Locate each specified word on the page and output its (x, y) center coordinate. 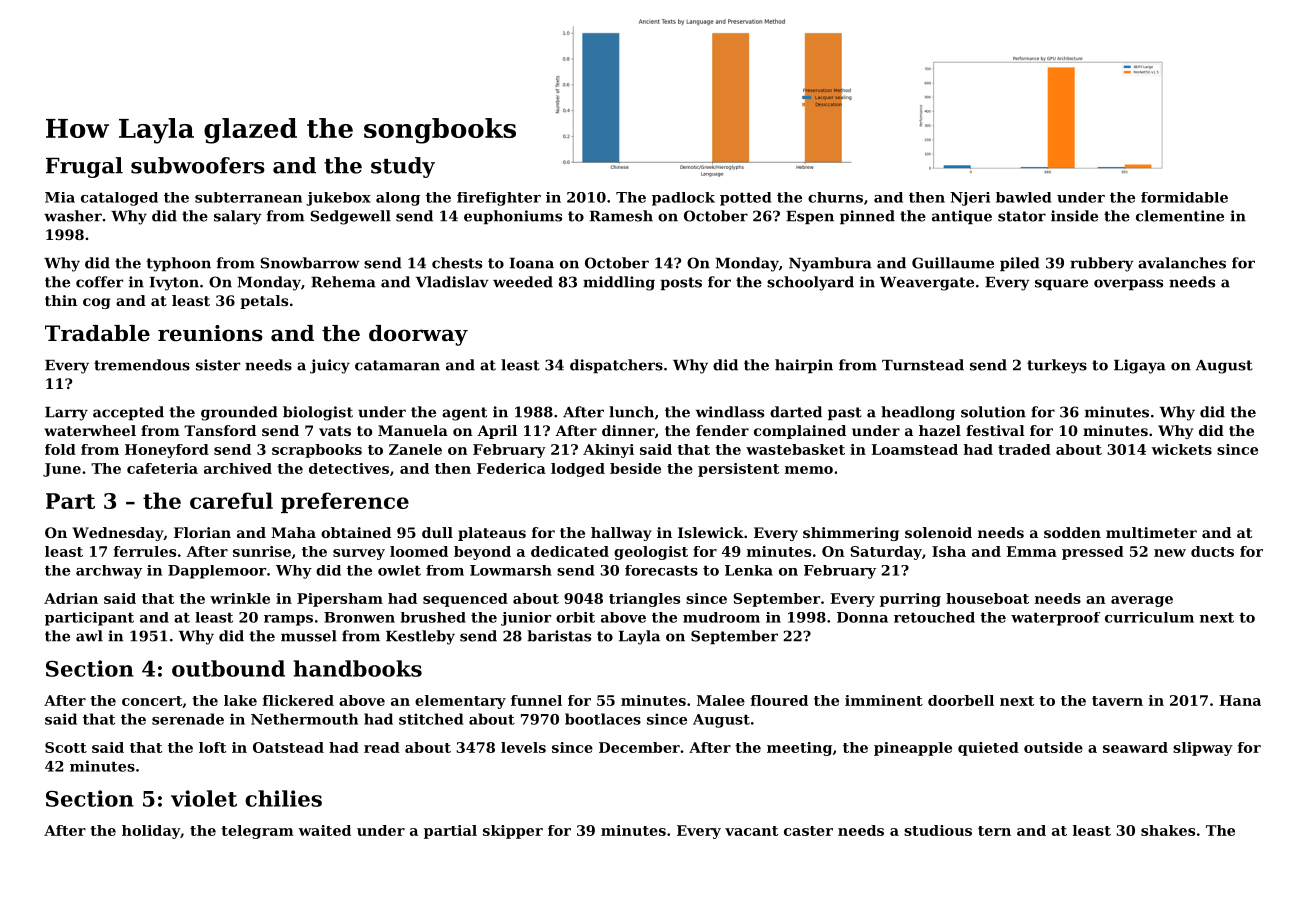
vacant (751, 831)
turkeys (1057, 366)
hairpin (804, 366)
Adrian (71, 598)
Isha (949, 551)
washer (73, 216)
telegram (257, 832)
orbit (575, 617)
